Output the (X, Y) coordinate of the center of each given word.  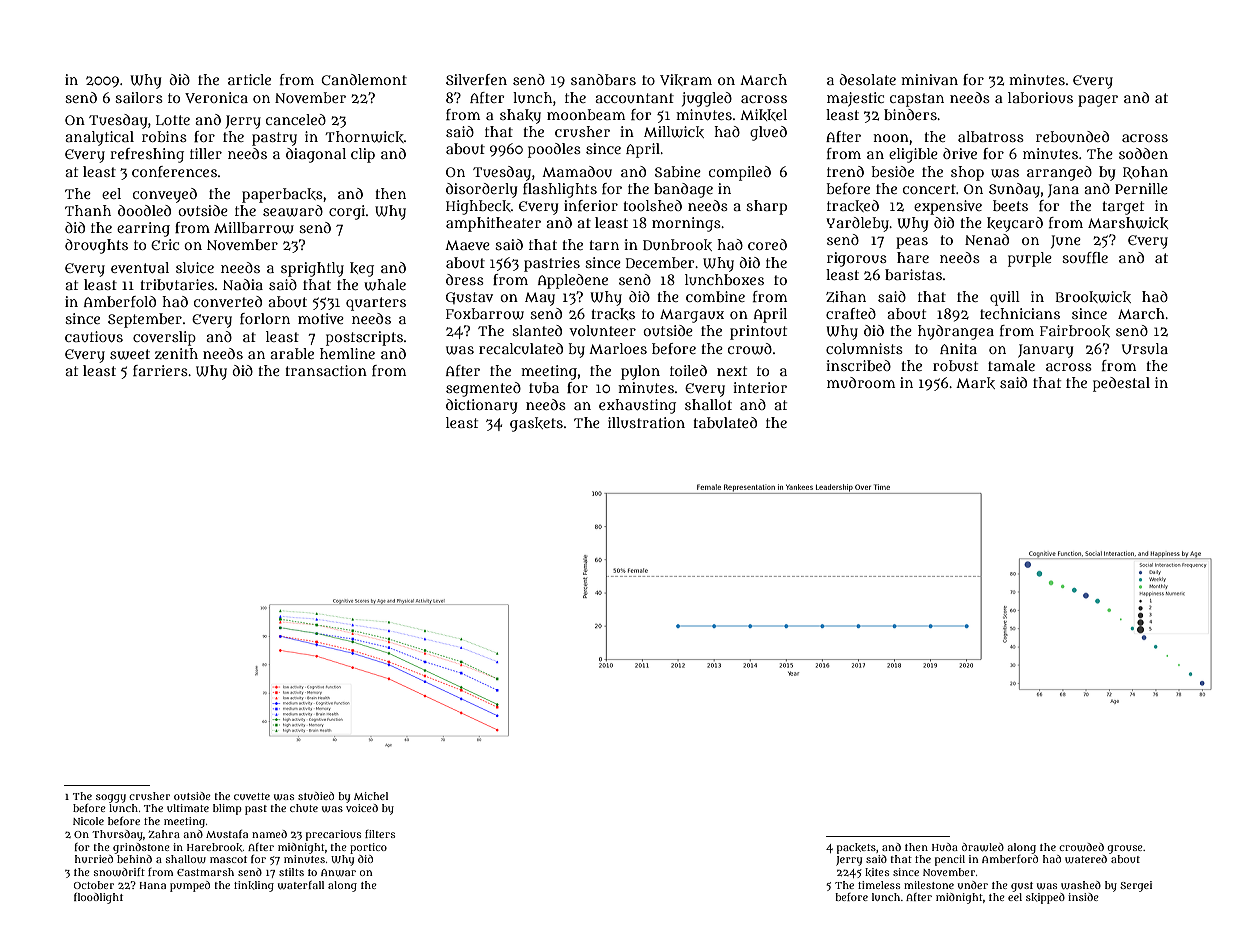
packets (856, 848)
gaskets (536, 424)
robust (955, 365)
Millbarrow (254, 228)
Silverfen (476, 79)
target (1123, 208)
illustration (646, 422)
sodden (1143, 153)
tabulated (725, 422)
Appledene (573, 281)
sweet (130, 354)
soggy (111, 798)
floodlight (98, 898)
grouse (1125, 849)
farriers (160, 370)
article (249, 79)
